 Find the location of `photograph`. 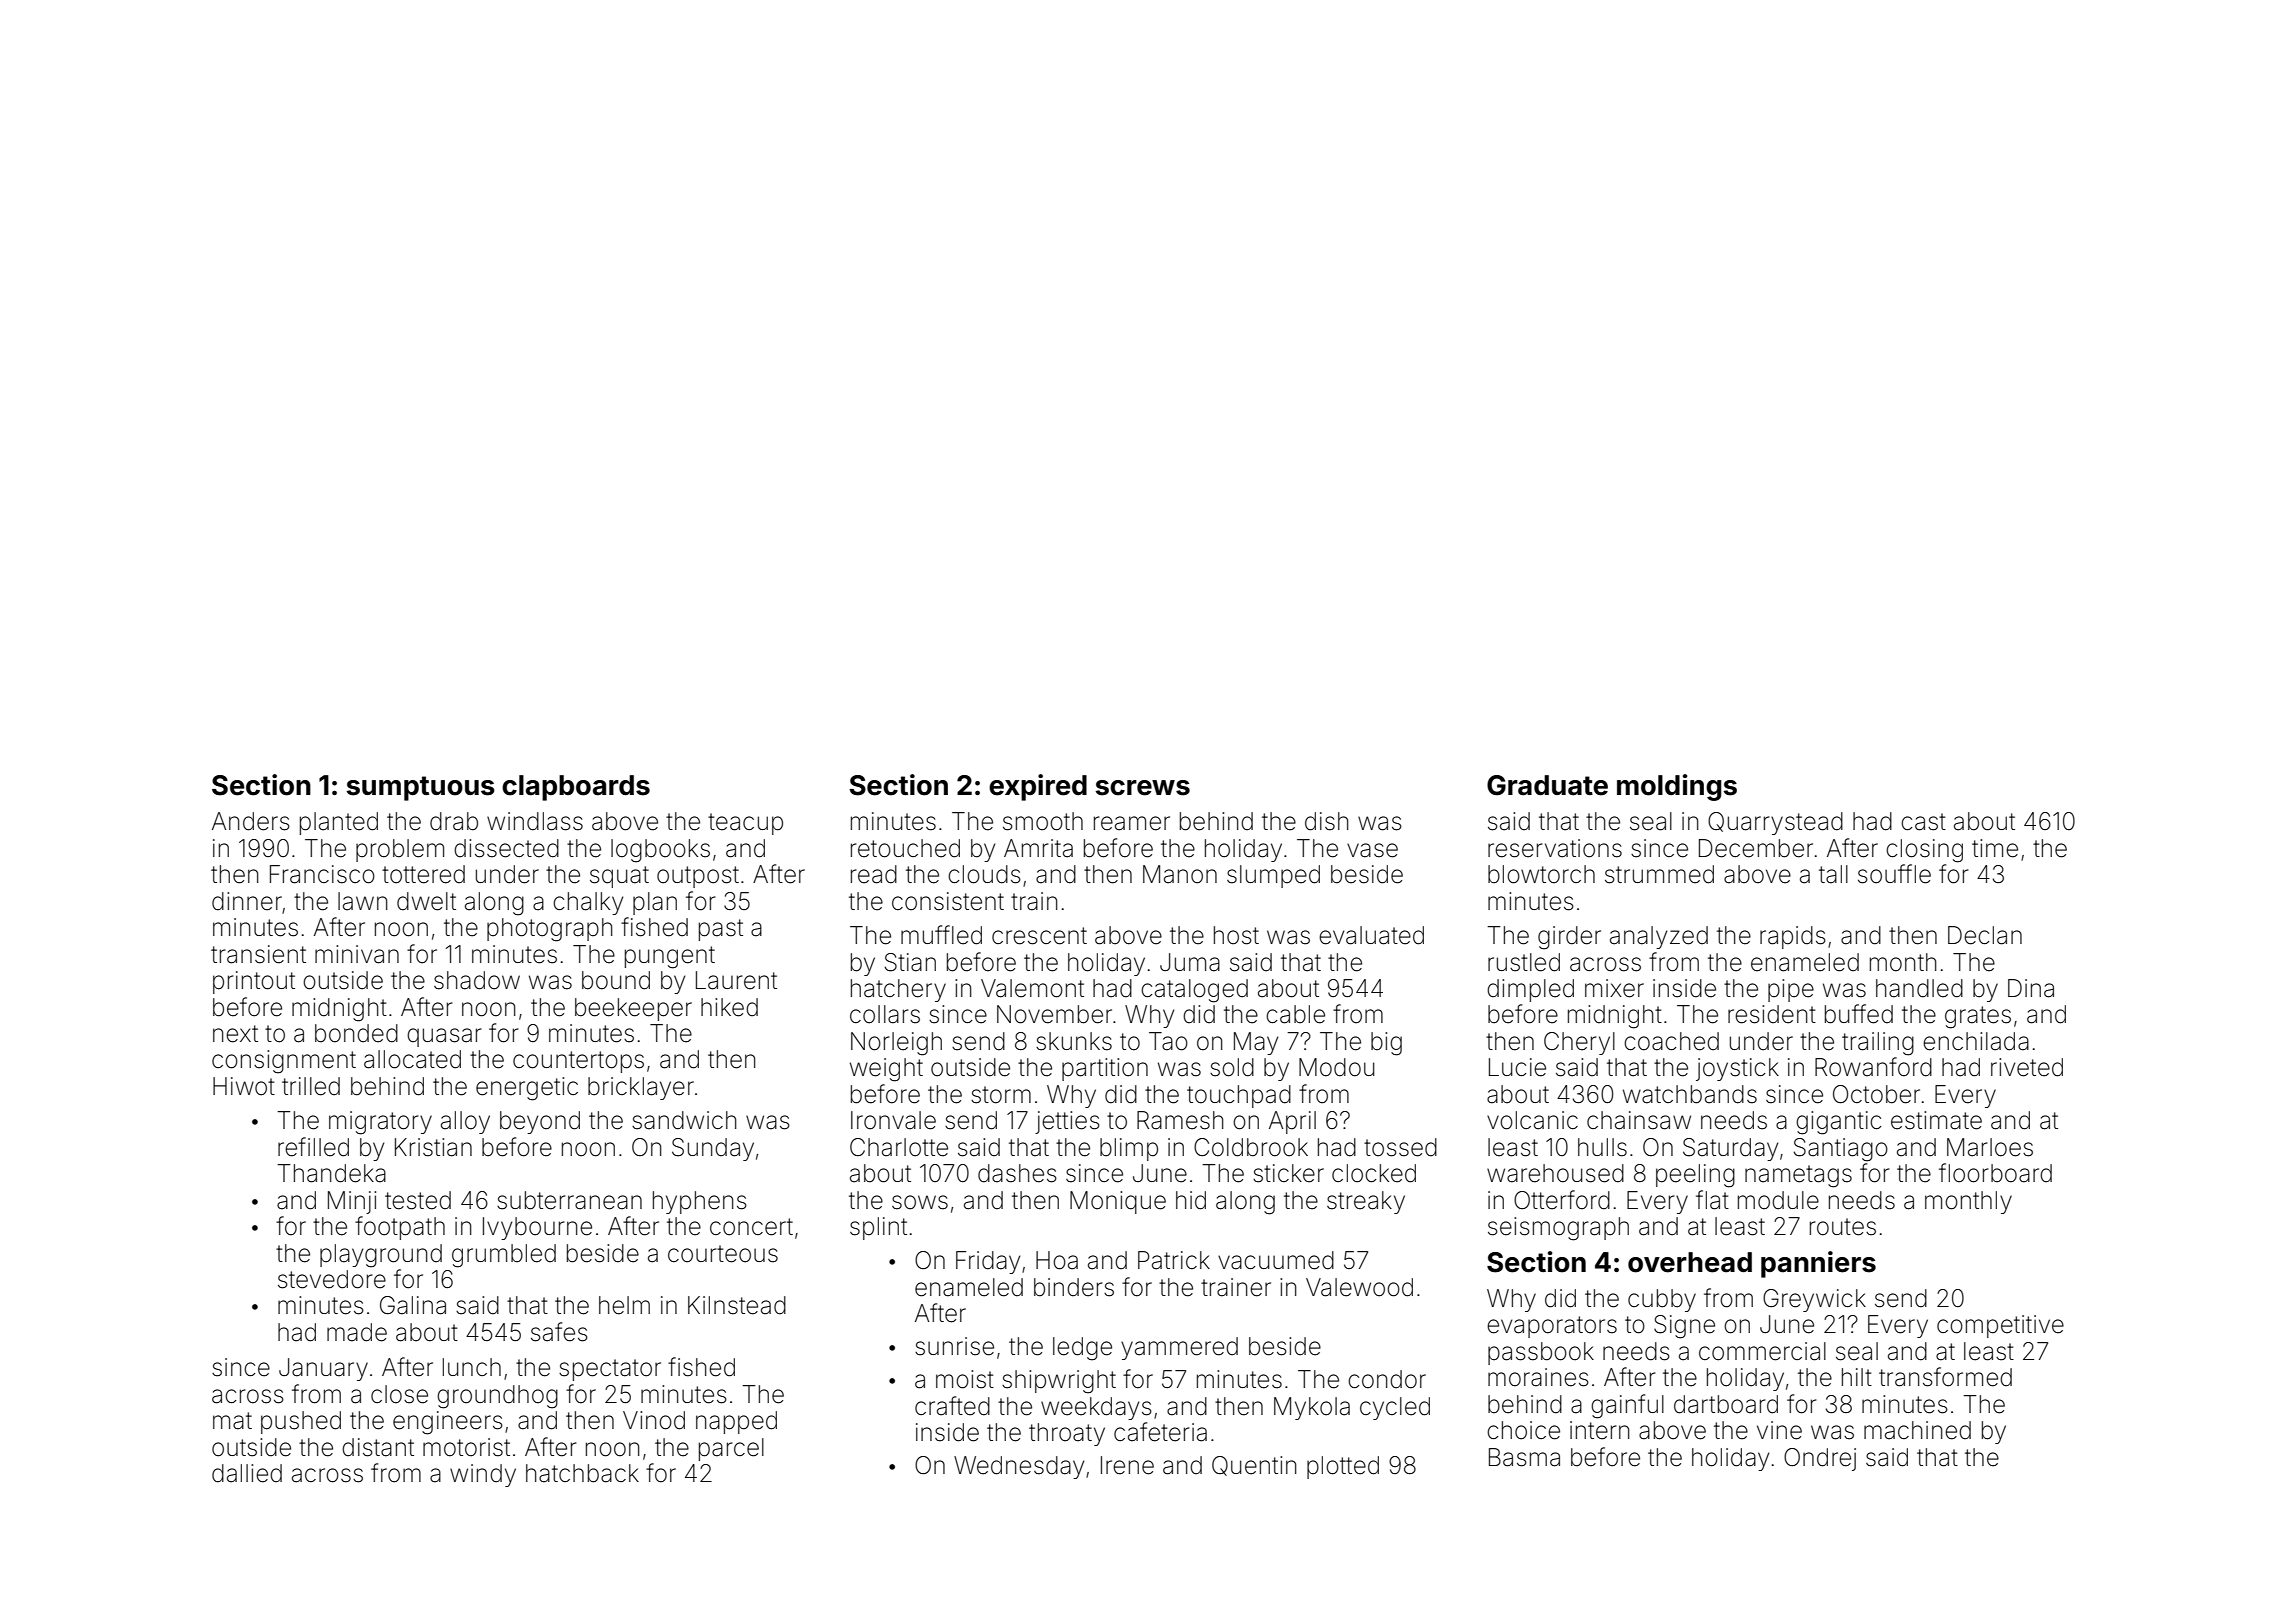

photograph is located at coordinates (550, 930).
